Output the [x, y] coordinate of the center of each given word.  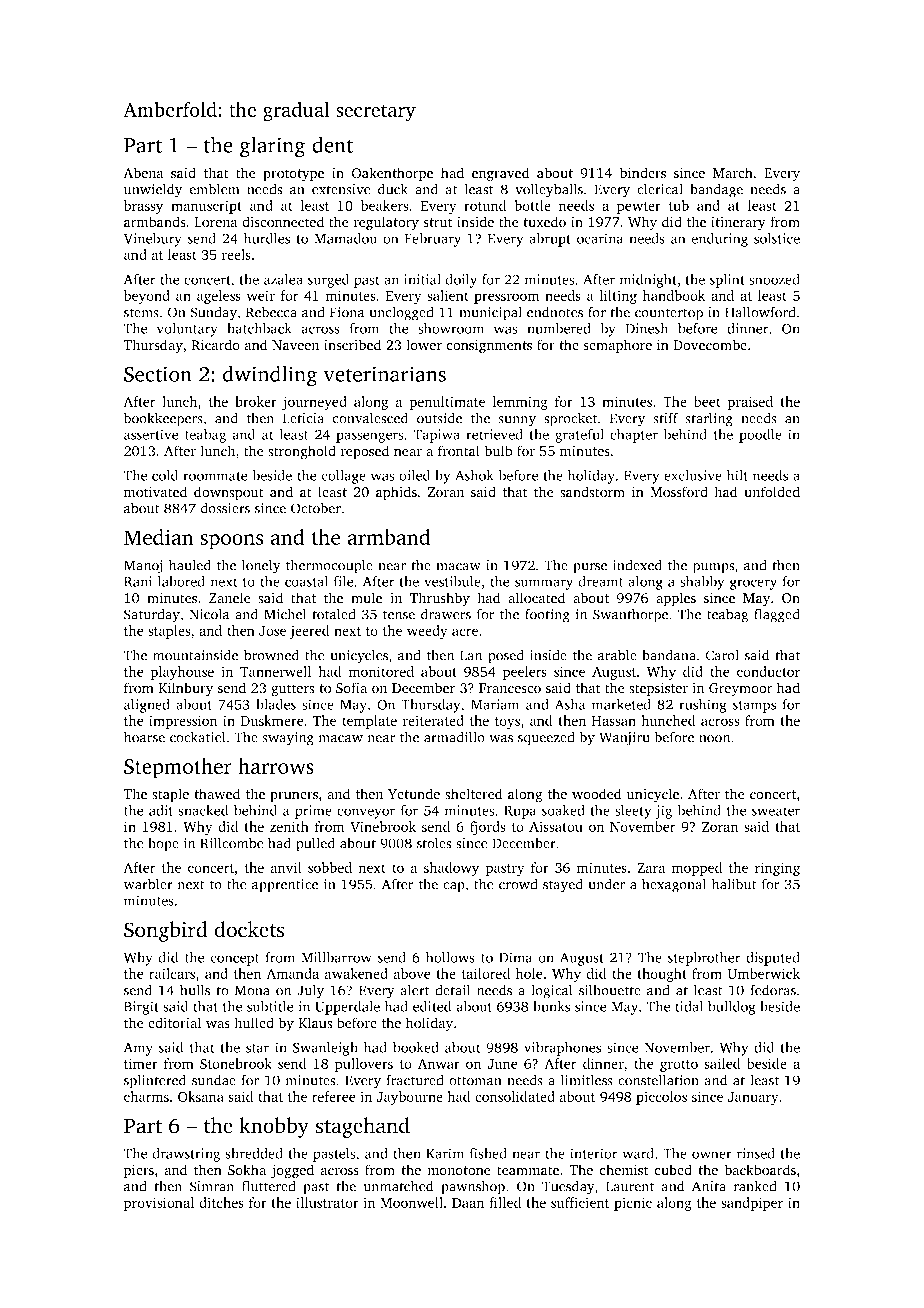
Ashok [474, 475]
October [316, 508]
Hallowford [760, 312]
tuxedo [544, 222]
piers [139, 1172]
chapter [634, 436]
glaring [272, 147]
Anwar [439, 1064]
